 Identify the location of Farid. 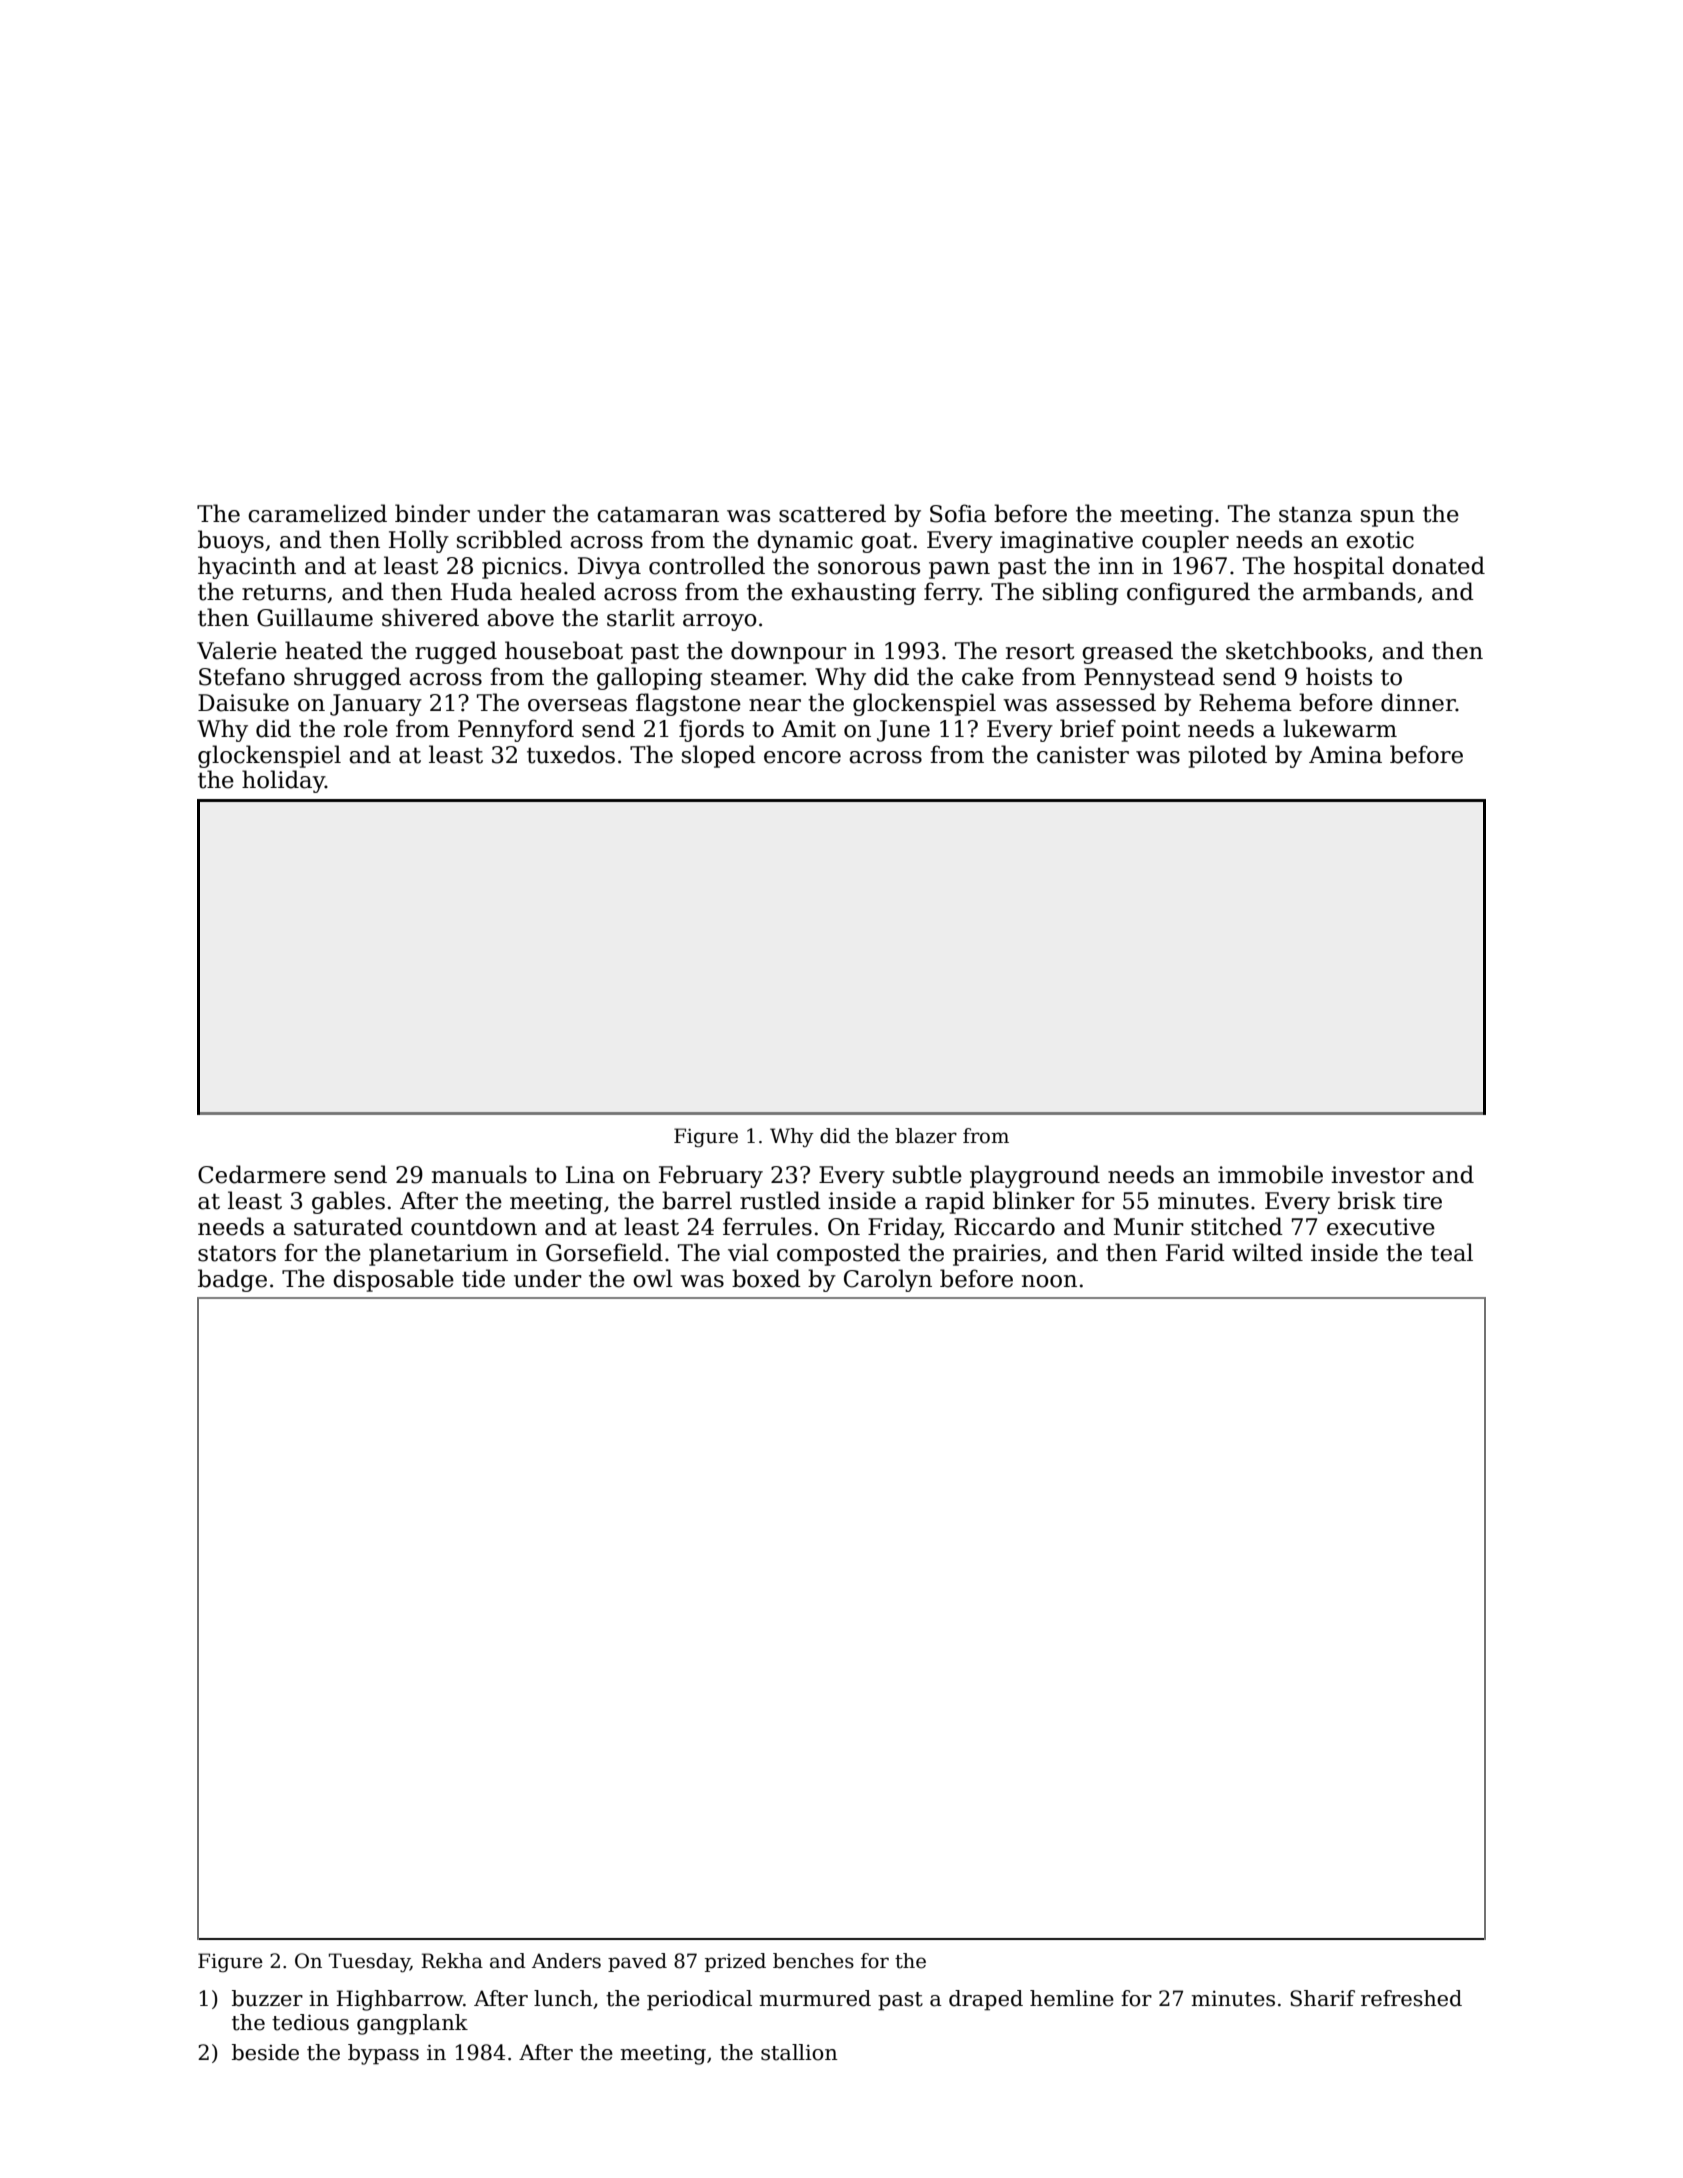
(1195, 1252).
